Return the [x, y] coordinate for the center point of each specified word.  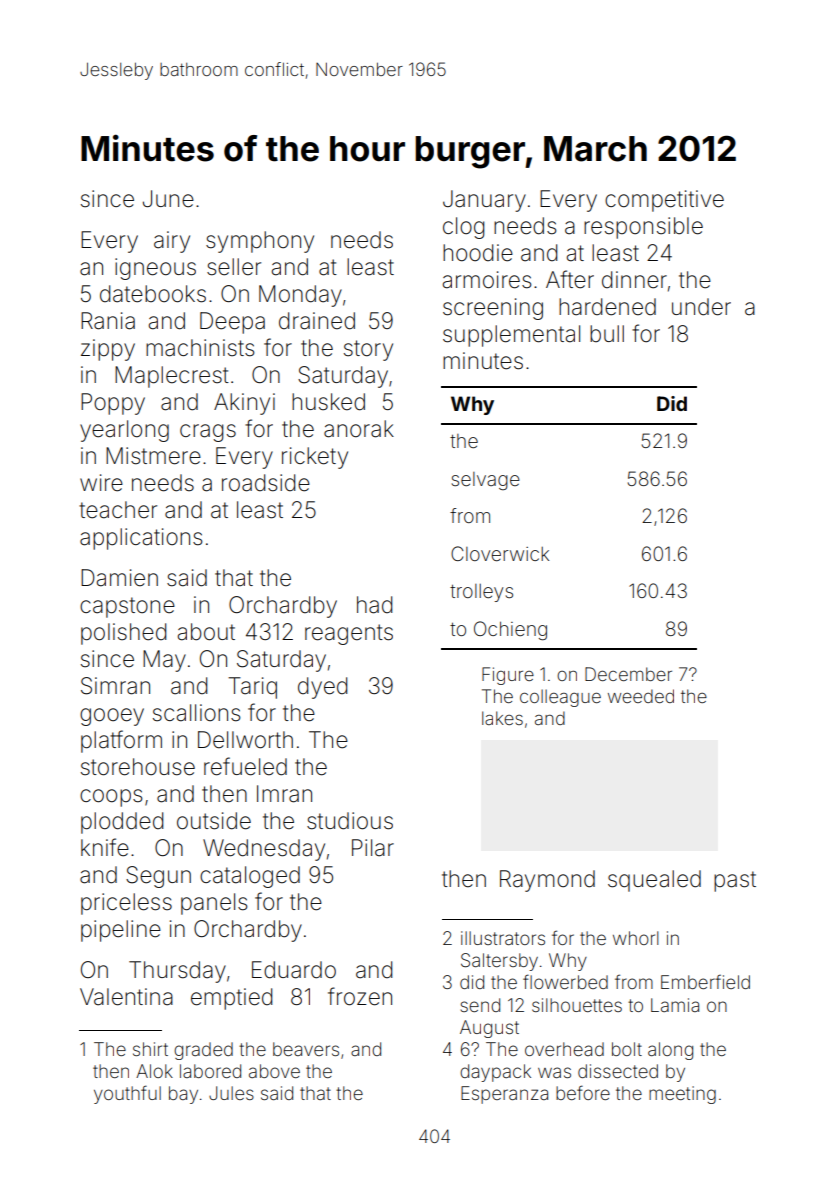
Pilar [373, 848]
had [374, 605]
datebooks [153, 294]
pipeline [121, 931]
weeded [641, 696]
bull [607, 333]
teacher [118, 510]
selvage [486, 481]
